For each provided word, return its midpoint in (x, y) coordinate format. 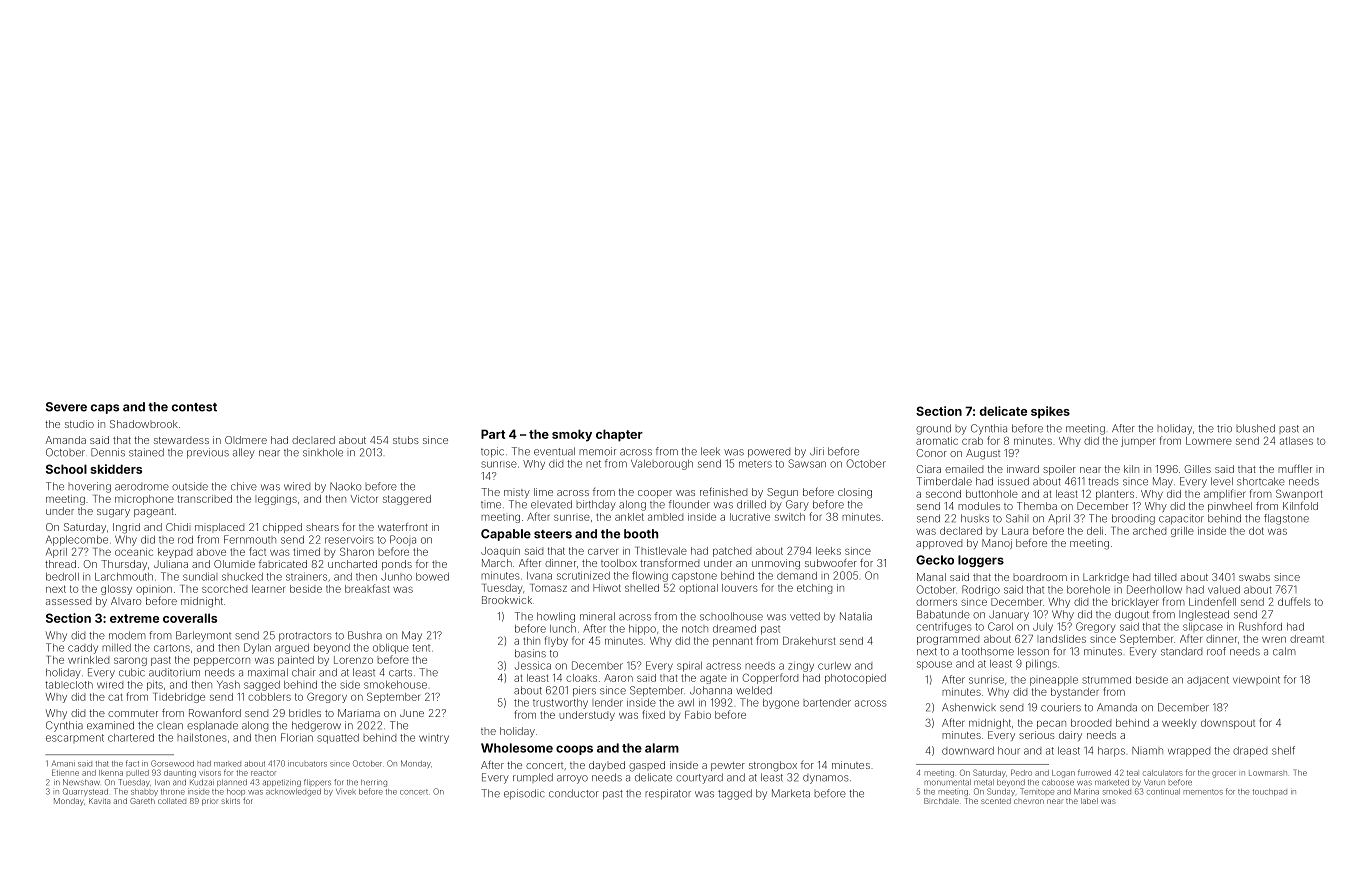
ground (933, 429)
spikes (1050, 412)
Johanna (711, 690)
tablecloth (69, 685)
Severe (66, 407)
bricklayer (1135, 603)
